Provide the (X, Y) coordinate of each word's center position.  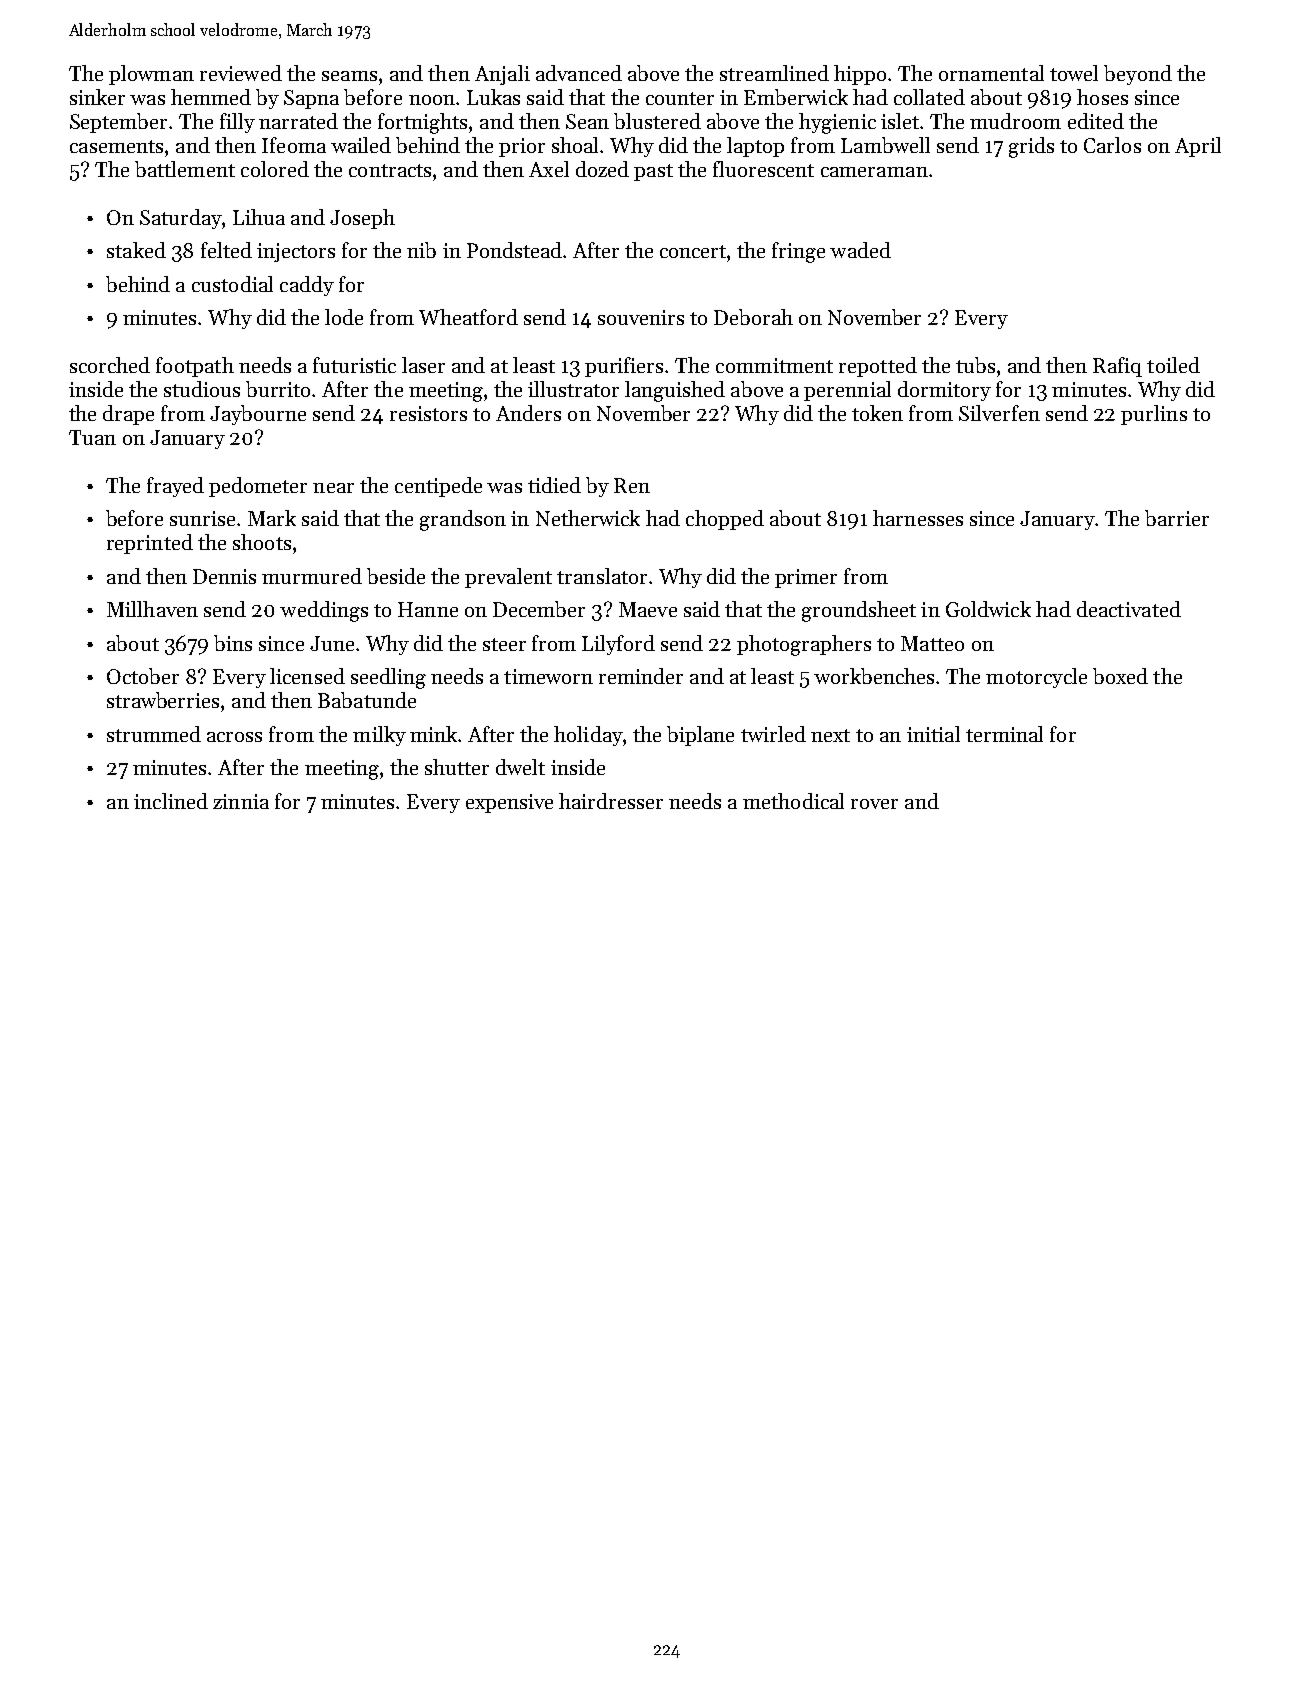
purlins (1154, 415)
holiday (588, 736)
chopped (725, 520)
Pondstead (514, 250)
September (118, 123)
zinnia (241, 801)
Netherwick (588, 518)
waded (860, 250)
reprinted (150, 544)
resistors (428, 413)
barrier (1177, 518)
